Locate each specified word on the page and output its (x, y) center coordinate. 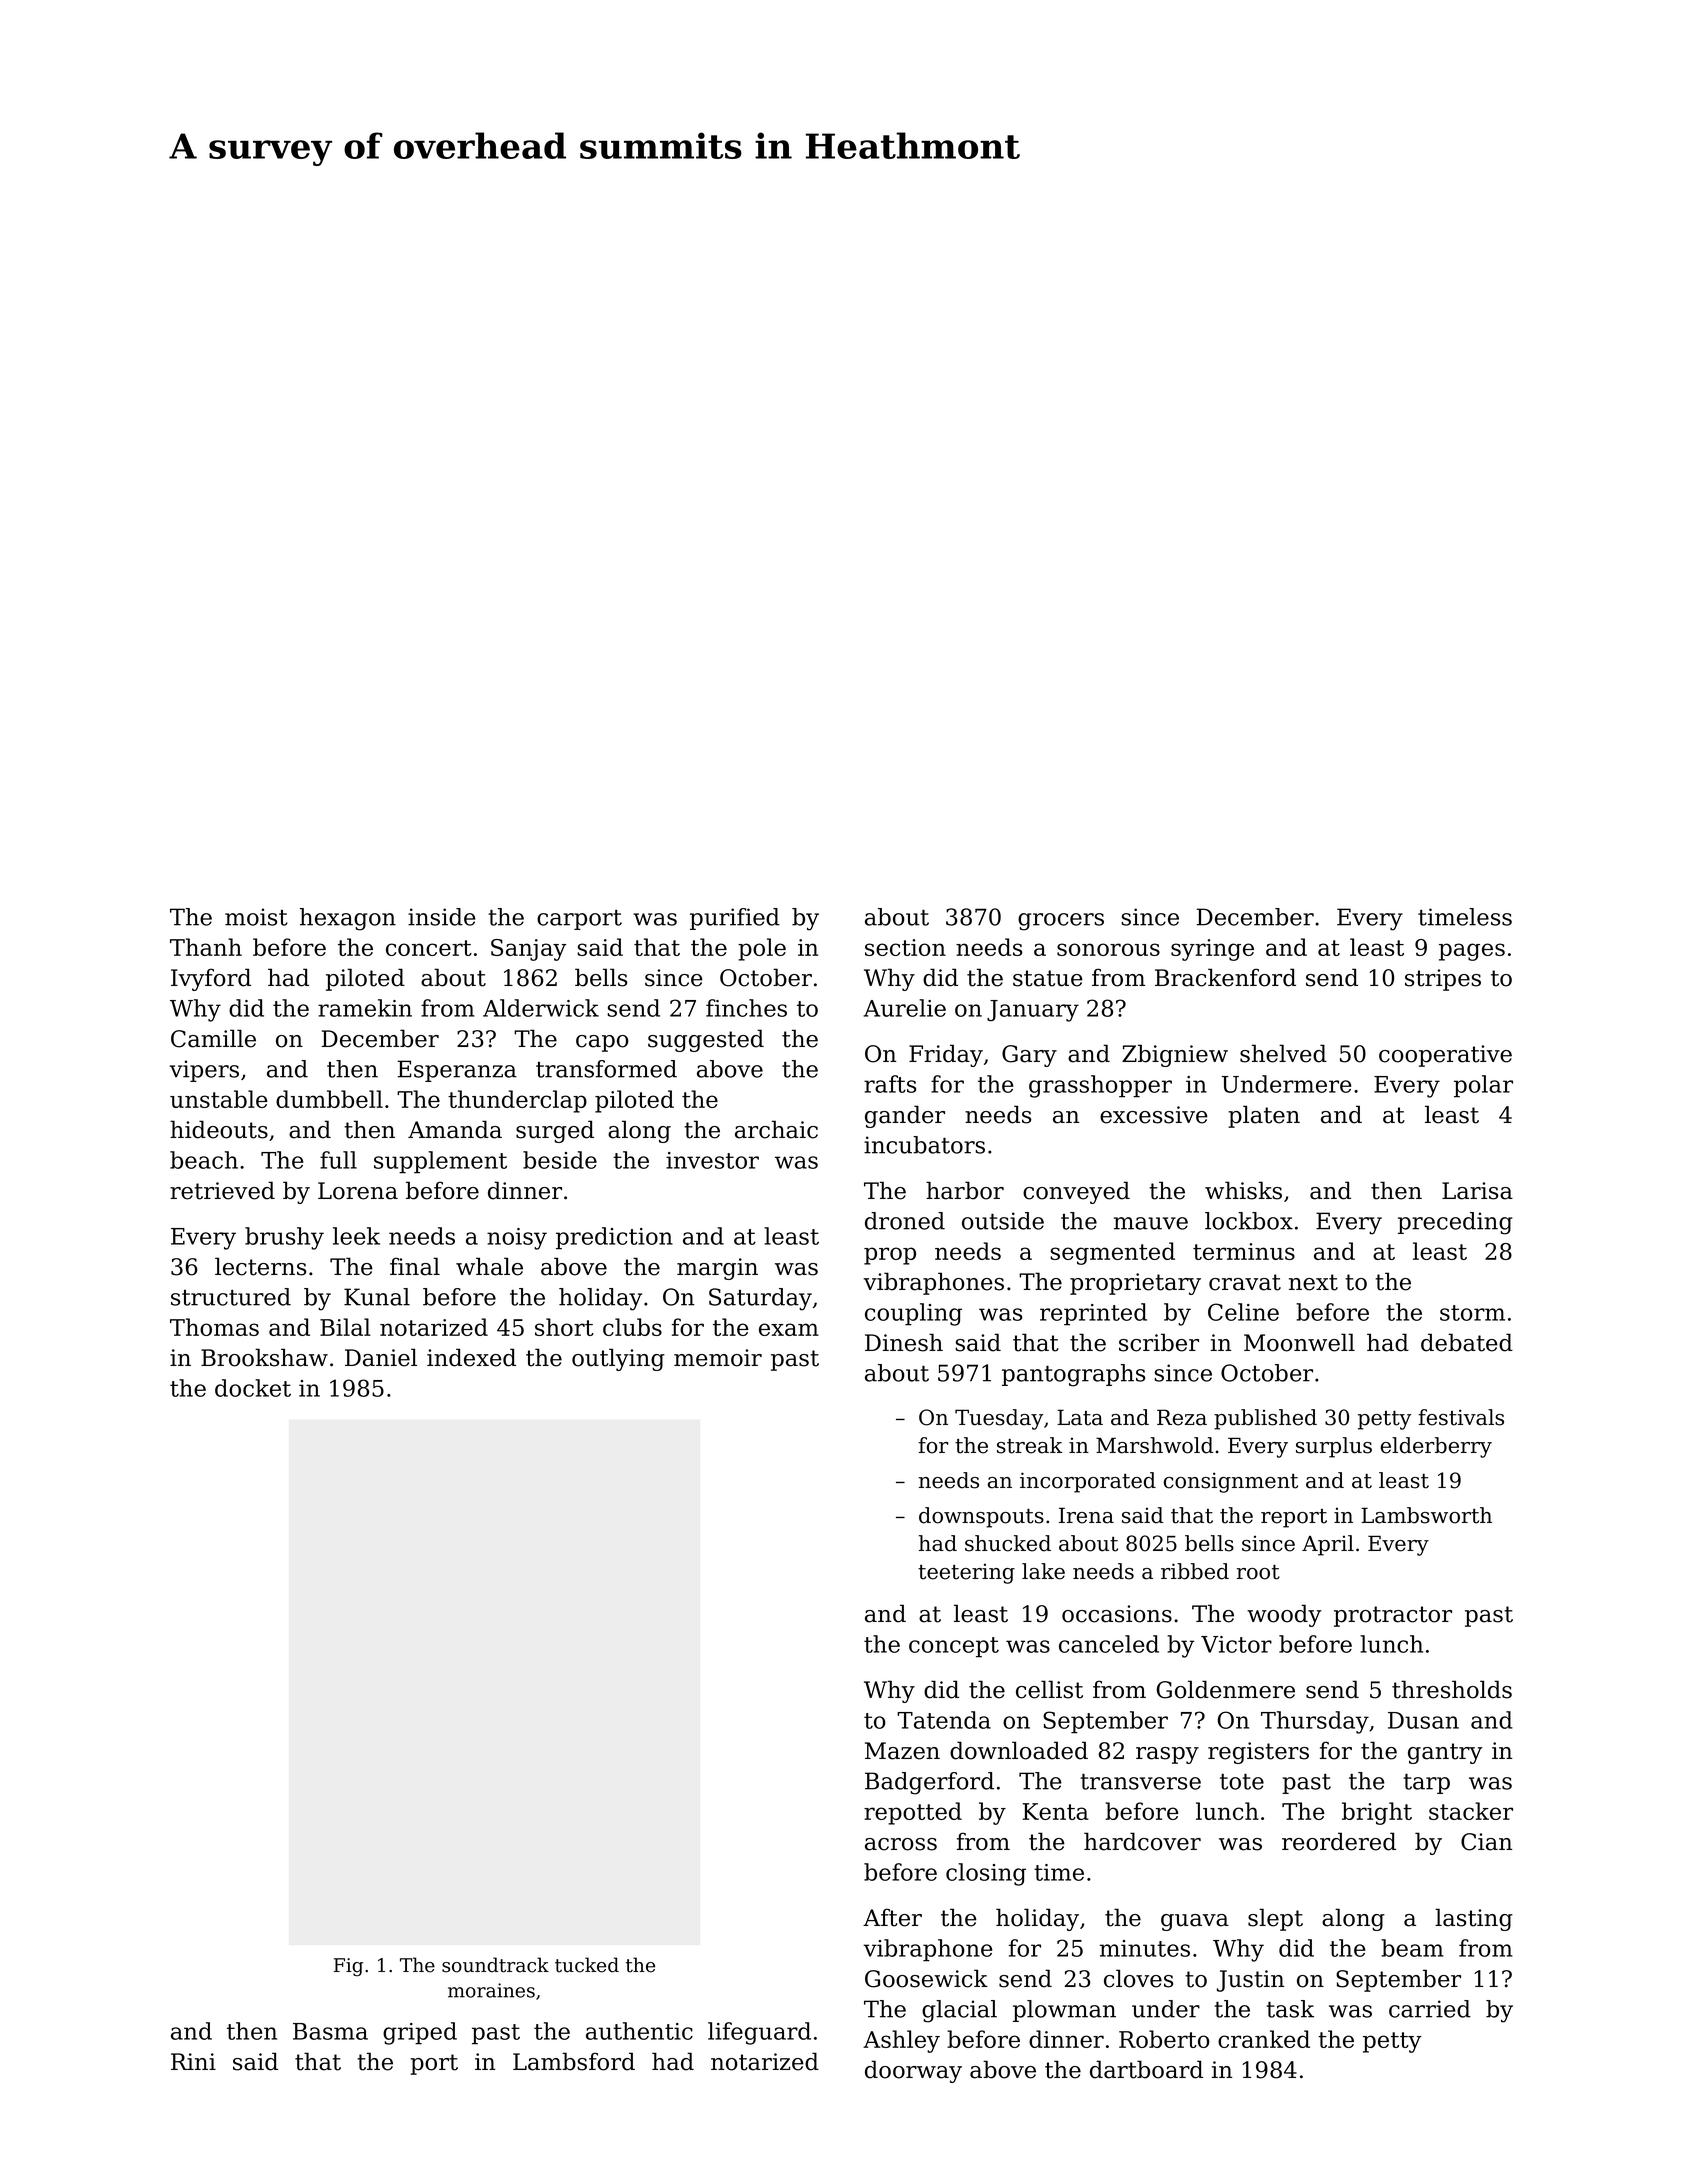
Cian (1486, 1842)
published (1265, 1419)
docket (253, 1388)
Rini (193, 2061)
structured (231, 1297)
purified (735, 919)
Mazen (902, 1751)
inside (442, 917)
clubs (632, 1327)
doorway (913, 2071)
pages (1472, 952)
